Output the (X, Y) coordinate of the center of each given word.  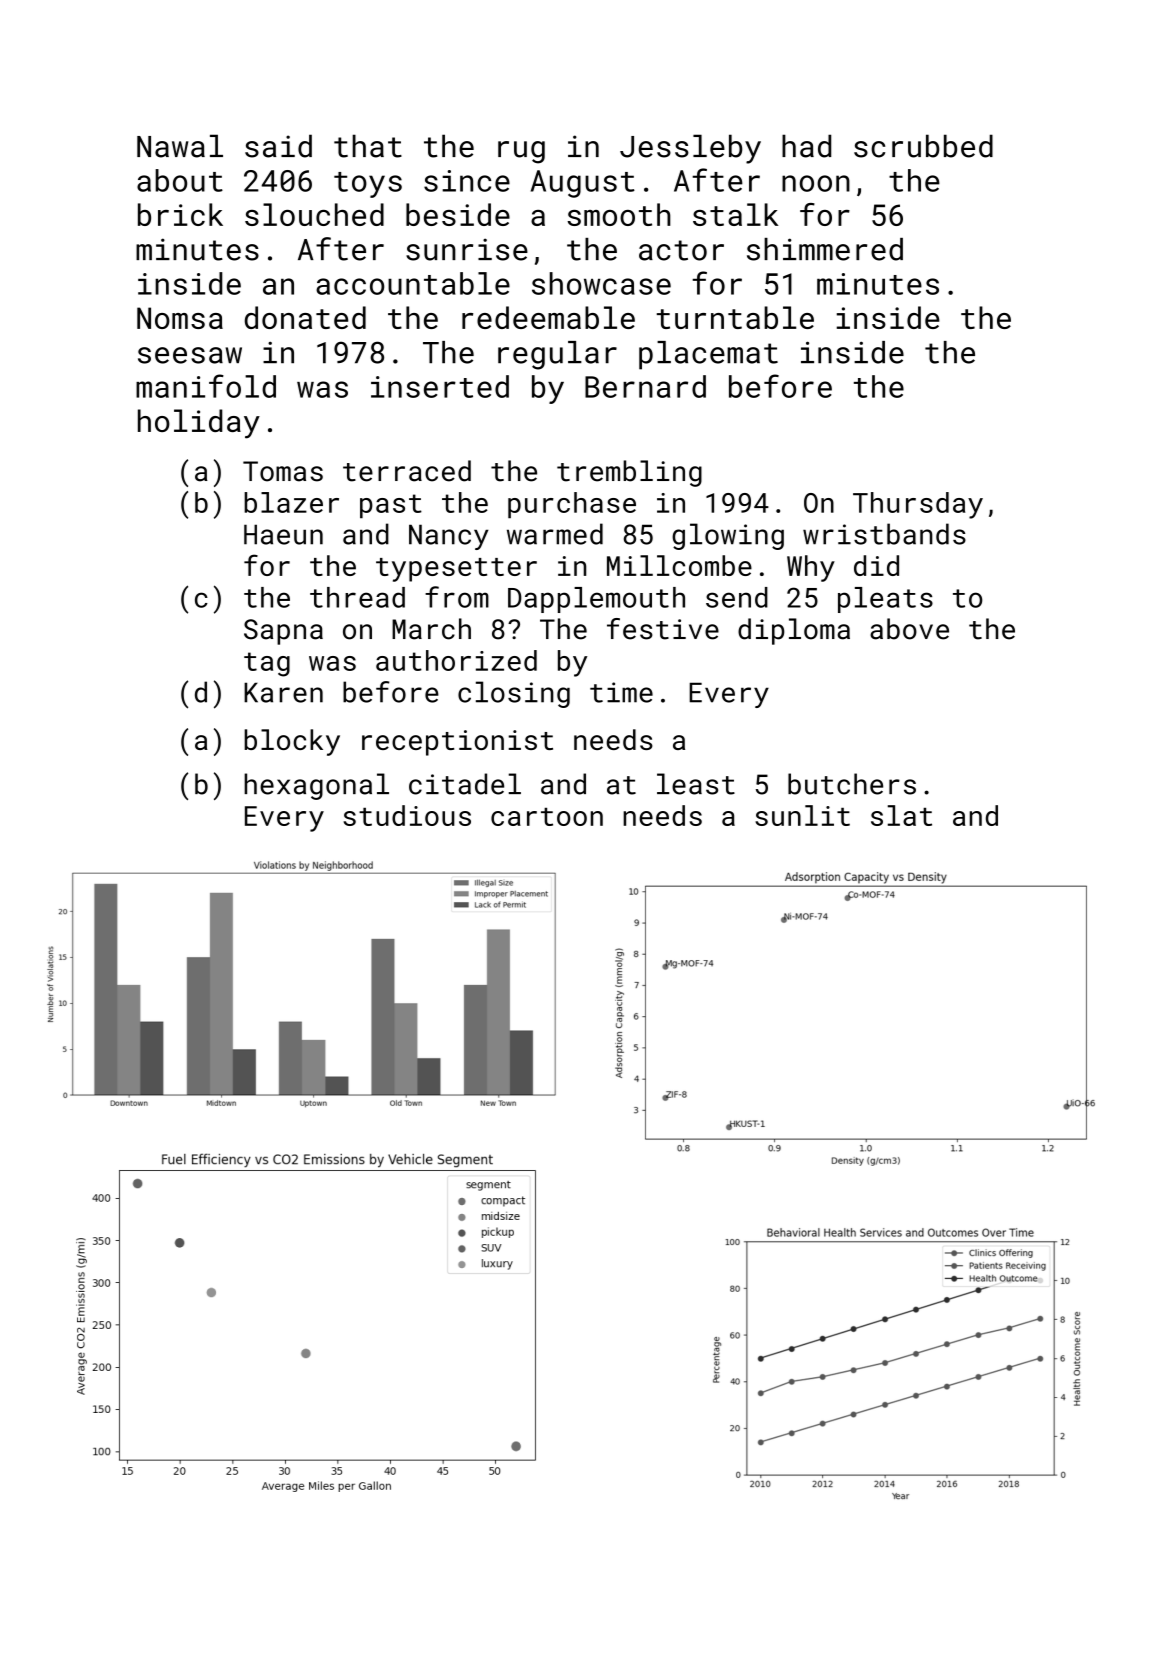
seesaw (190, 355)
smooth (619, 214)
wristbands (884, 534)
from (457, 597)
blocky (292, 742)
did (876, 565)
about (180, 180)
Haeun (283, 534)
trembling (629, 473)
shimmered (825, 249)
